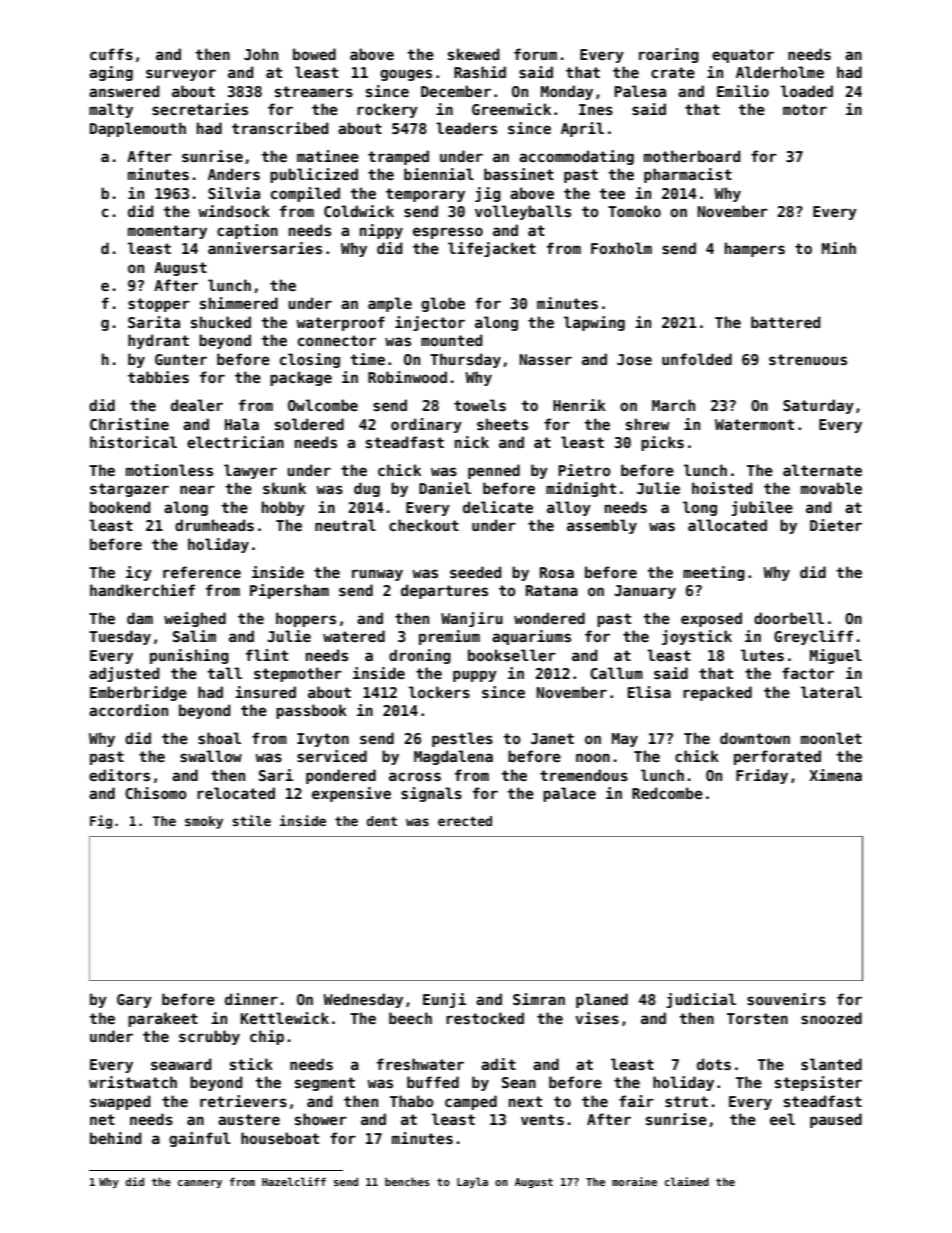  I want to click on dinner, so click(251, 999).
